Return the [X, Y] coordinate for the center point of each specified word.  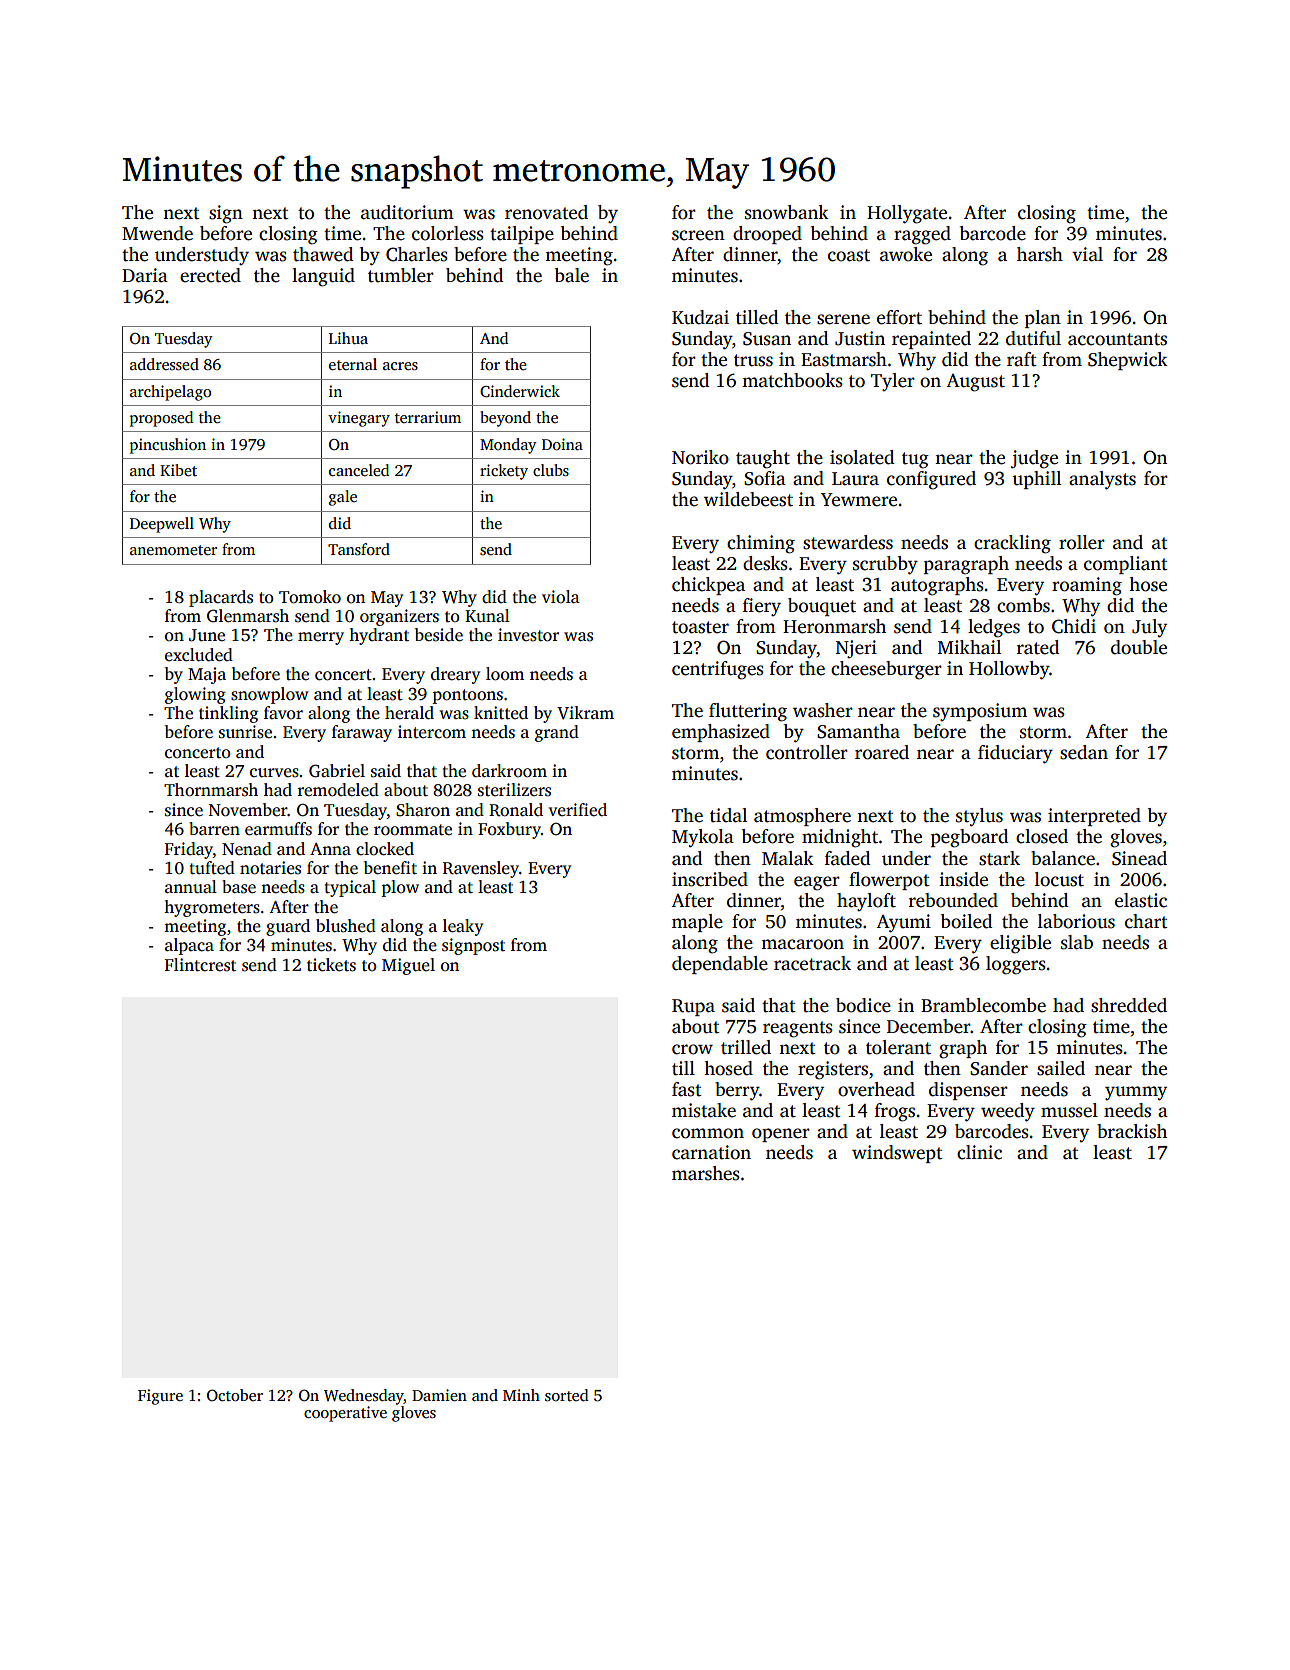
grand [557, 733]
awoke [906, 254]
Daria [145, 275]
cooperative [345, 1414]
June [207, 635]
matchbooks [792, 380]
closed [1042, 836]
